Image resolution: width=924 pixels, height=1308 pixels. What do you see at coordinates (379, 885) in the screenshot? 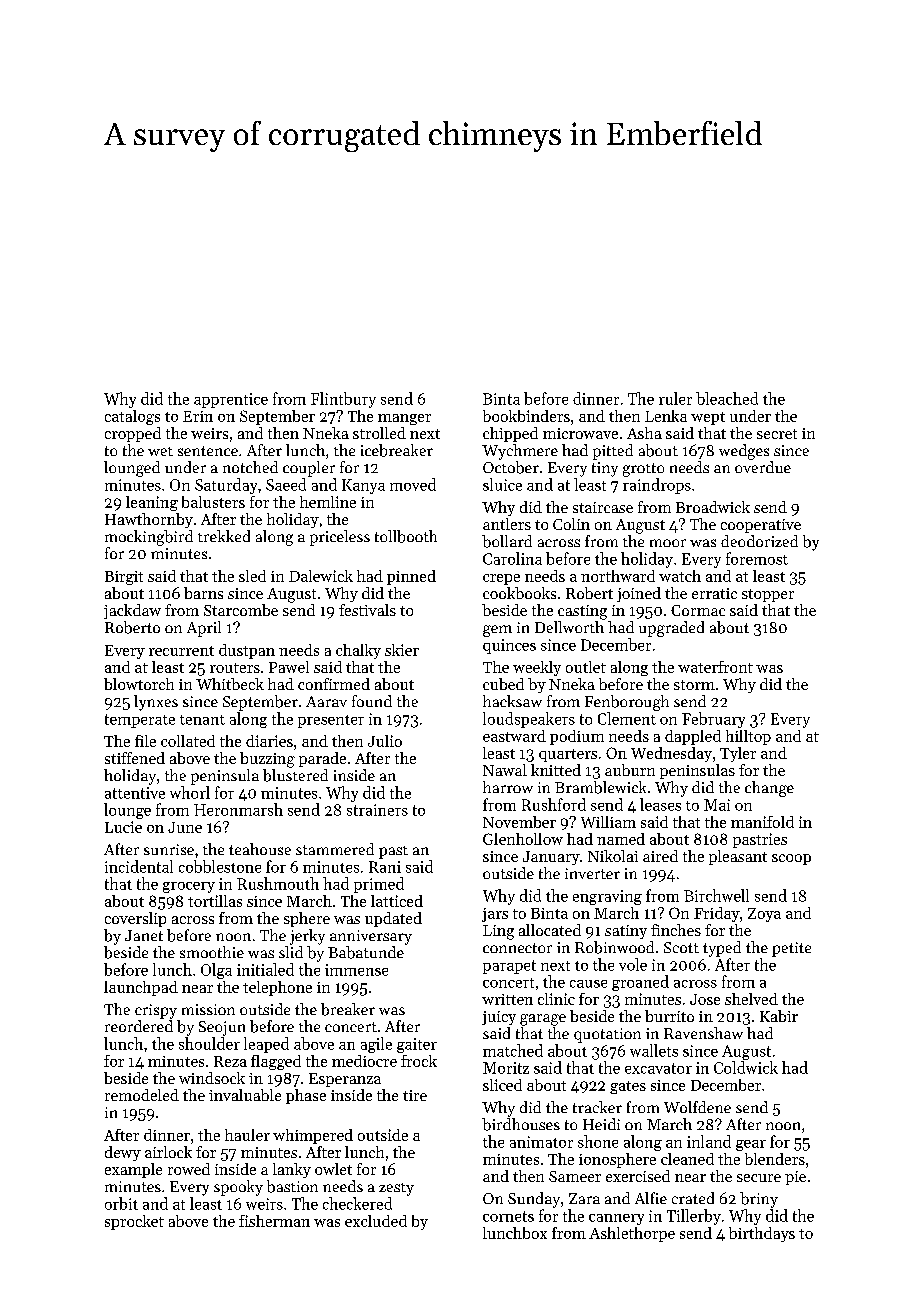
I see `primed` at bounding box center [379, 885].
